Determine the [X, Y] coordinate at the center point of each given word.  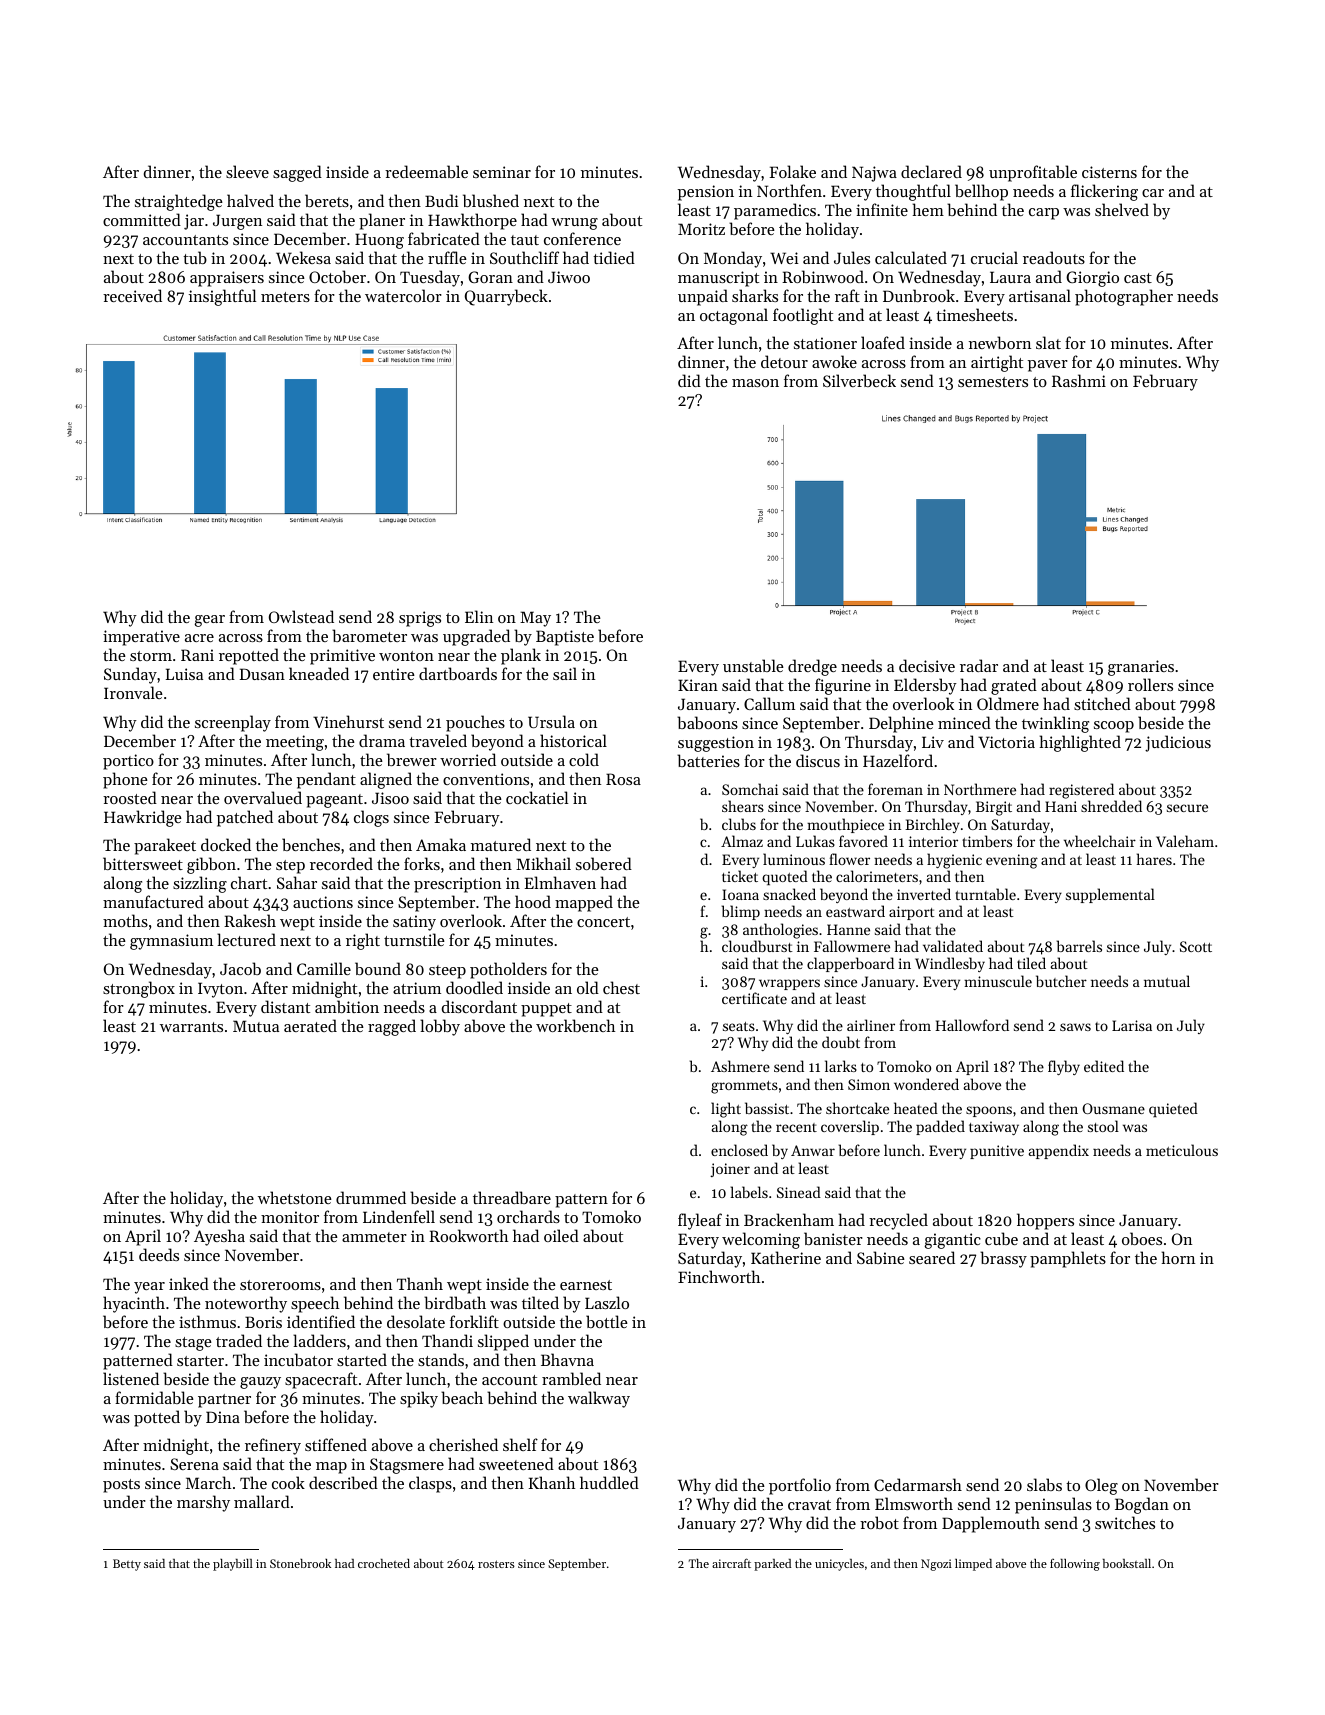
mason [755, 383]
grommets [744, 1087]
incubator [298, 1359]
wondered [926, 1084]
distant [285, 1006]
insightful [222, 297]
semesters [993, 382]
